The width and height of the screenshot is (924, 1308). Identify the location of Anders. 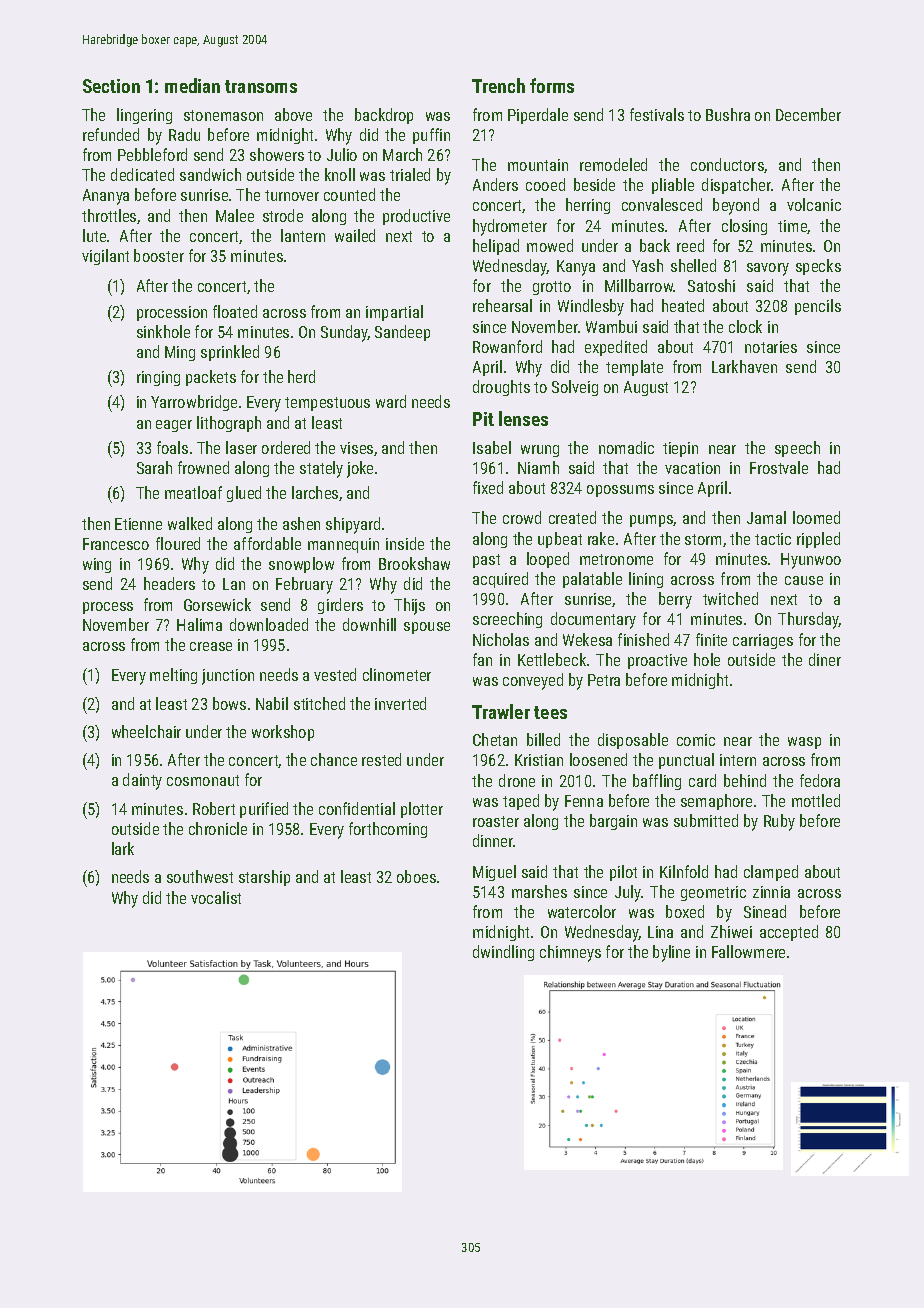
(495, 184).
